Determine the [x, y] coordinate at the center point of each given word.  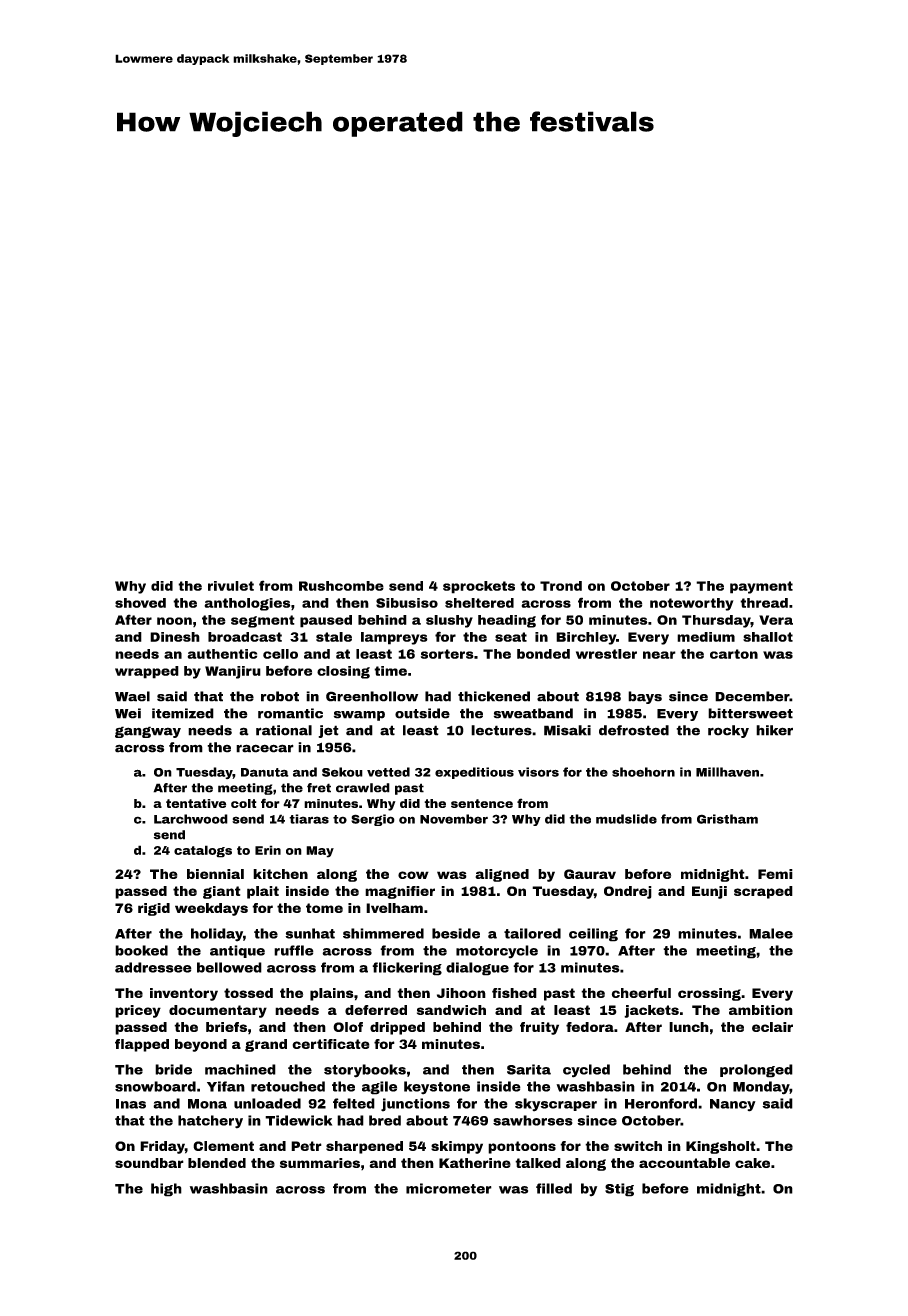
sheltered [479, 603]
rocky [728, 731]
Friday [162, 1147]
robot [280, 696]
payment [761, 587]
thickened [494, 696]
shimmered [383, 933]
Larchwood [191, 819]
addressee [153, 967]
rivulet [231, 586]
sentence [482, 803]
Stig [619, 1190]
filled [554, 1188]
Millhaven [727, 772]
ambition [761, 1010]
